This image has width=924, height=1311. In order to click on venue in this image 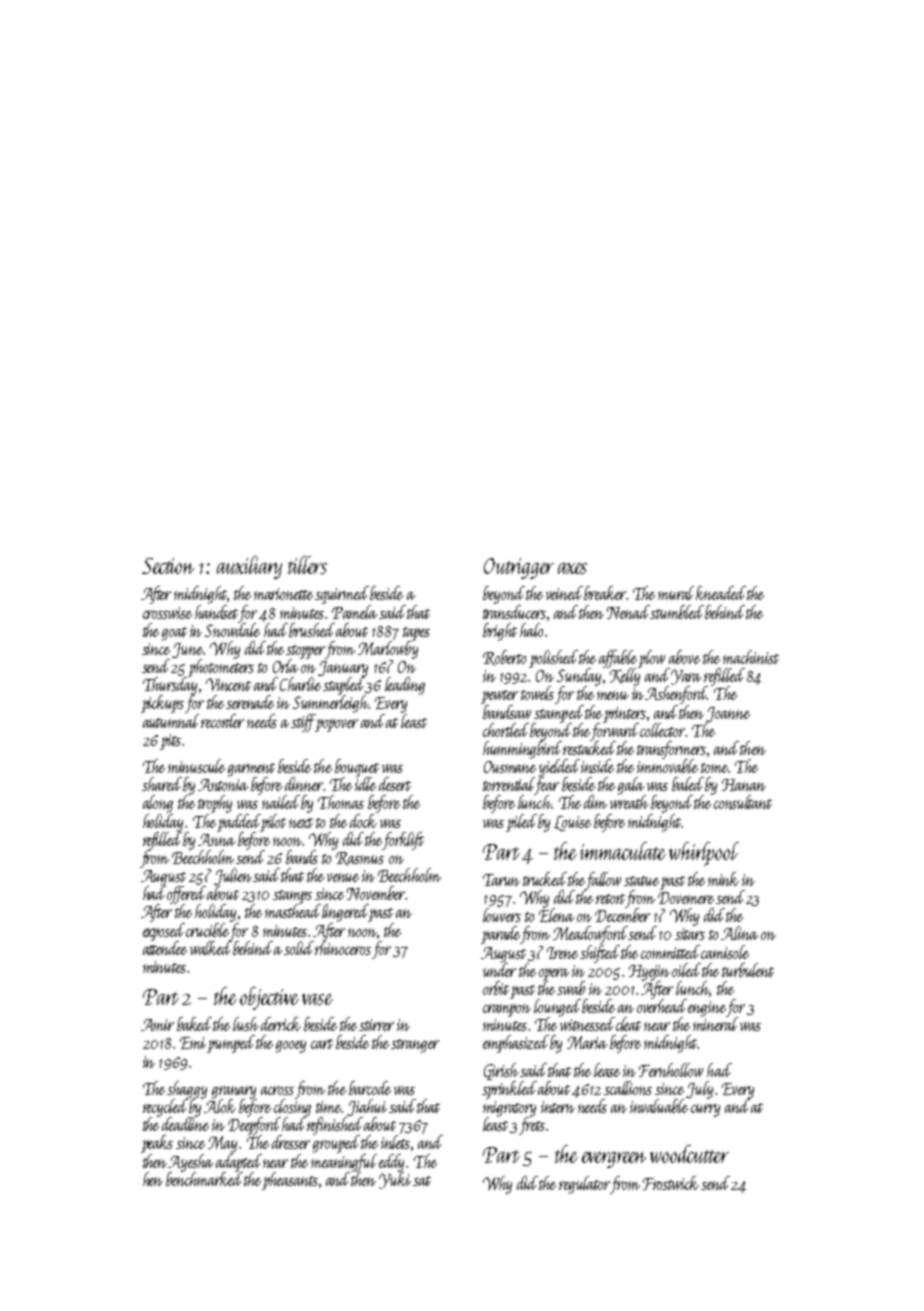, I will do `click(343, 877)`.
